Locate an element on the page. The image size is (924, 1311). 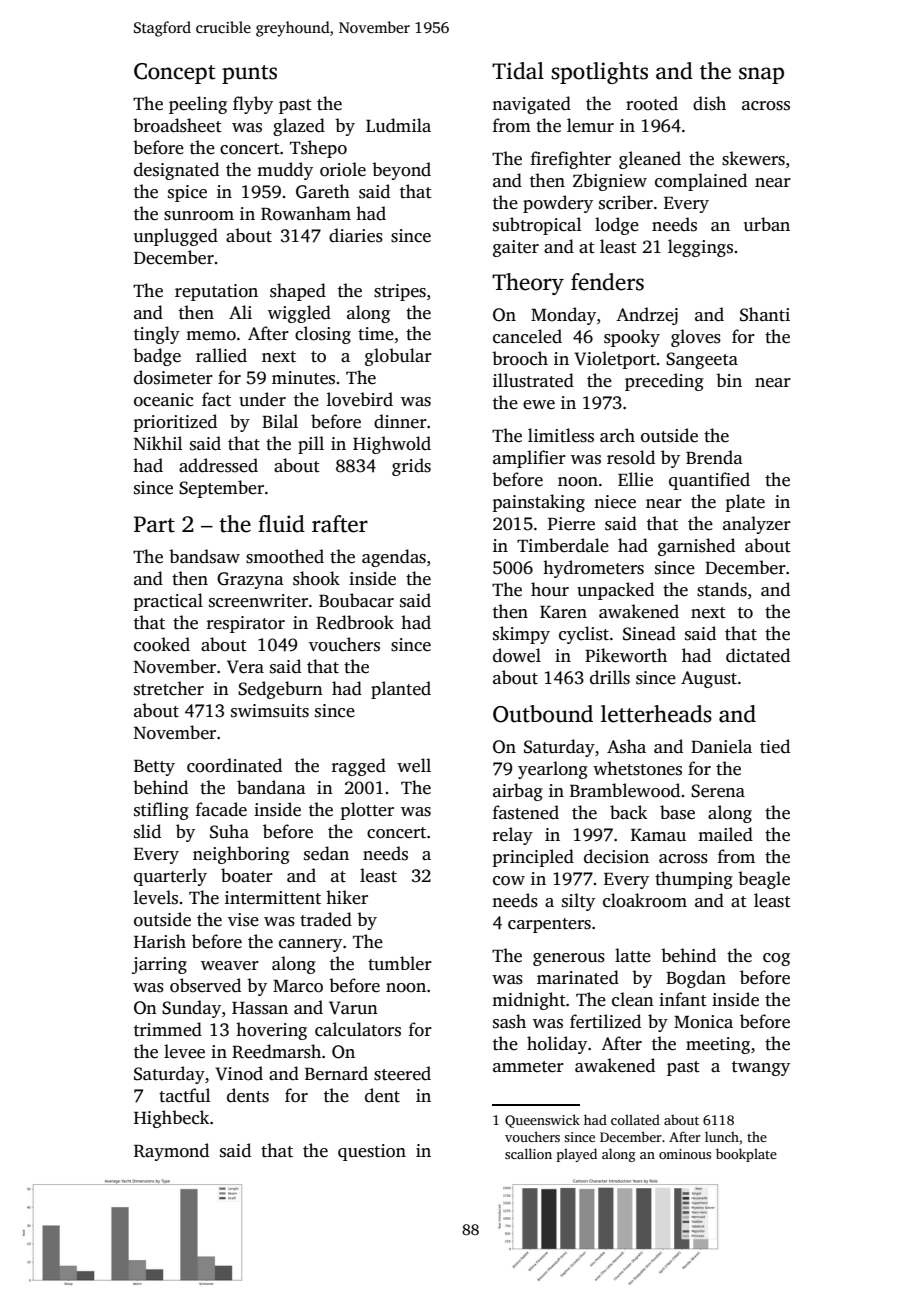
Ludmila is located at coordinates (398, 125).
